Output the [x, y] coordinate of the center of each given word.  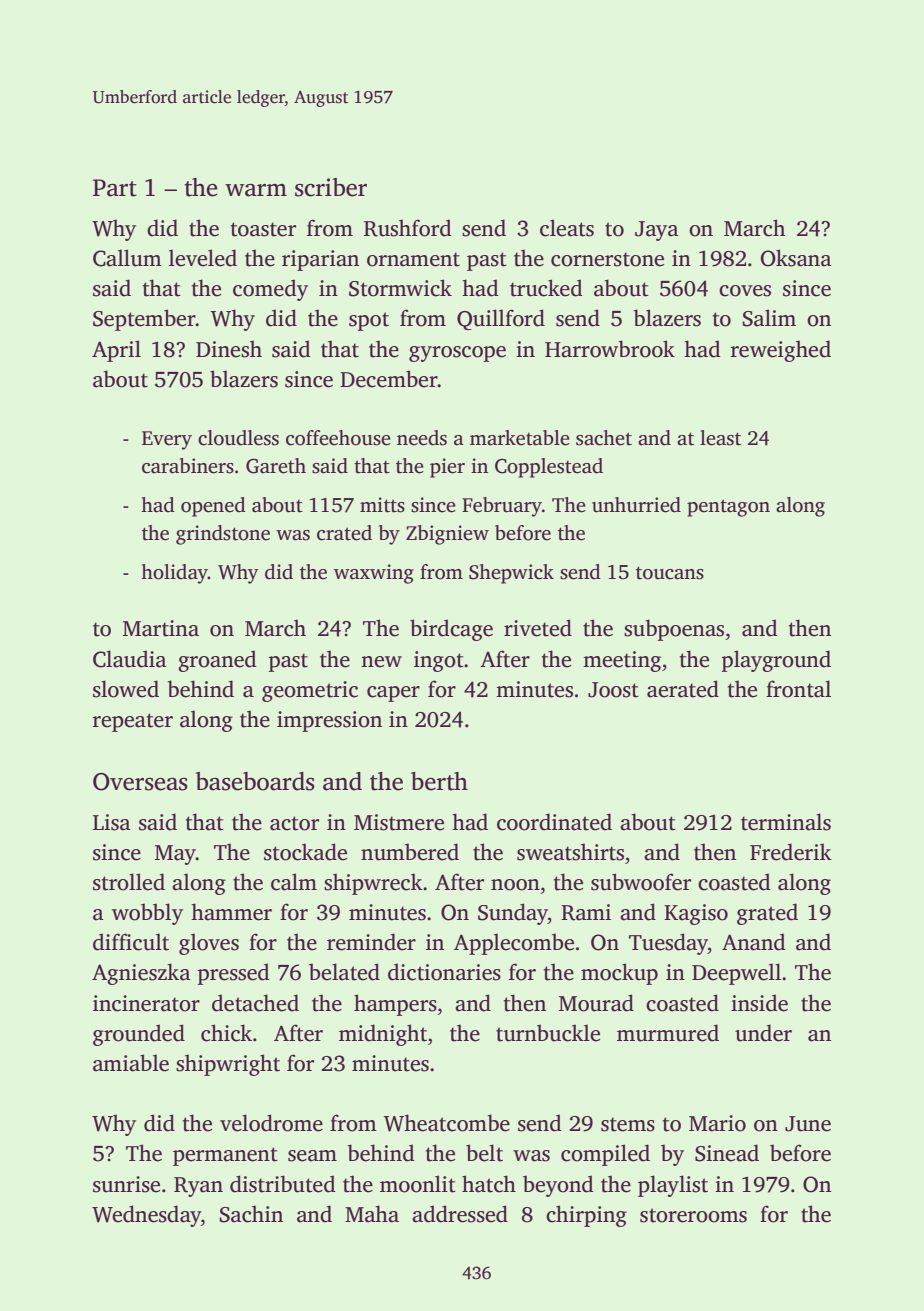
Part [115, 188]
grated [767, 914]
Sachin [251, 1214]
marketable [520, 438]
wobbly [147, 914]
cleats [567, 228]
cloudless [238, 438]
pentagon [728, 508]
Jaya [657, 231]
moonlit [418, 1184]
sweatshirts [570, 852]
